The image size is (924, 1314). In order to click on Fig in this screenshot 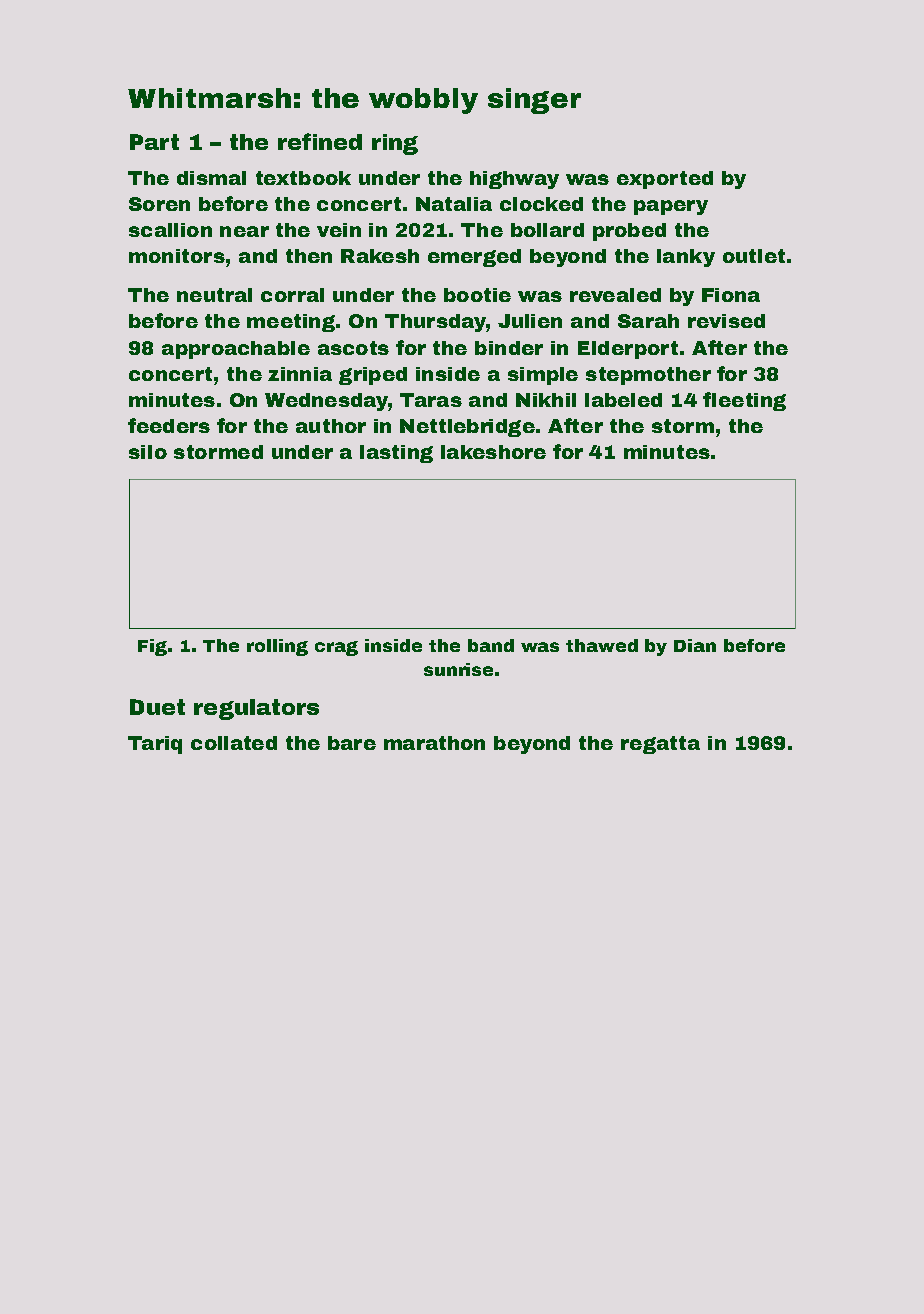, I will do `click(152, 647)`.
